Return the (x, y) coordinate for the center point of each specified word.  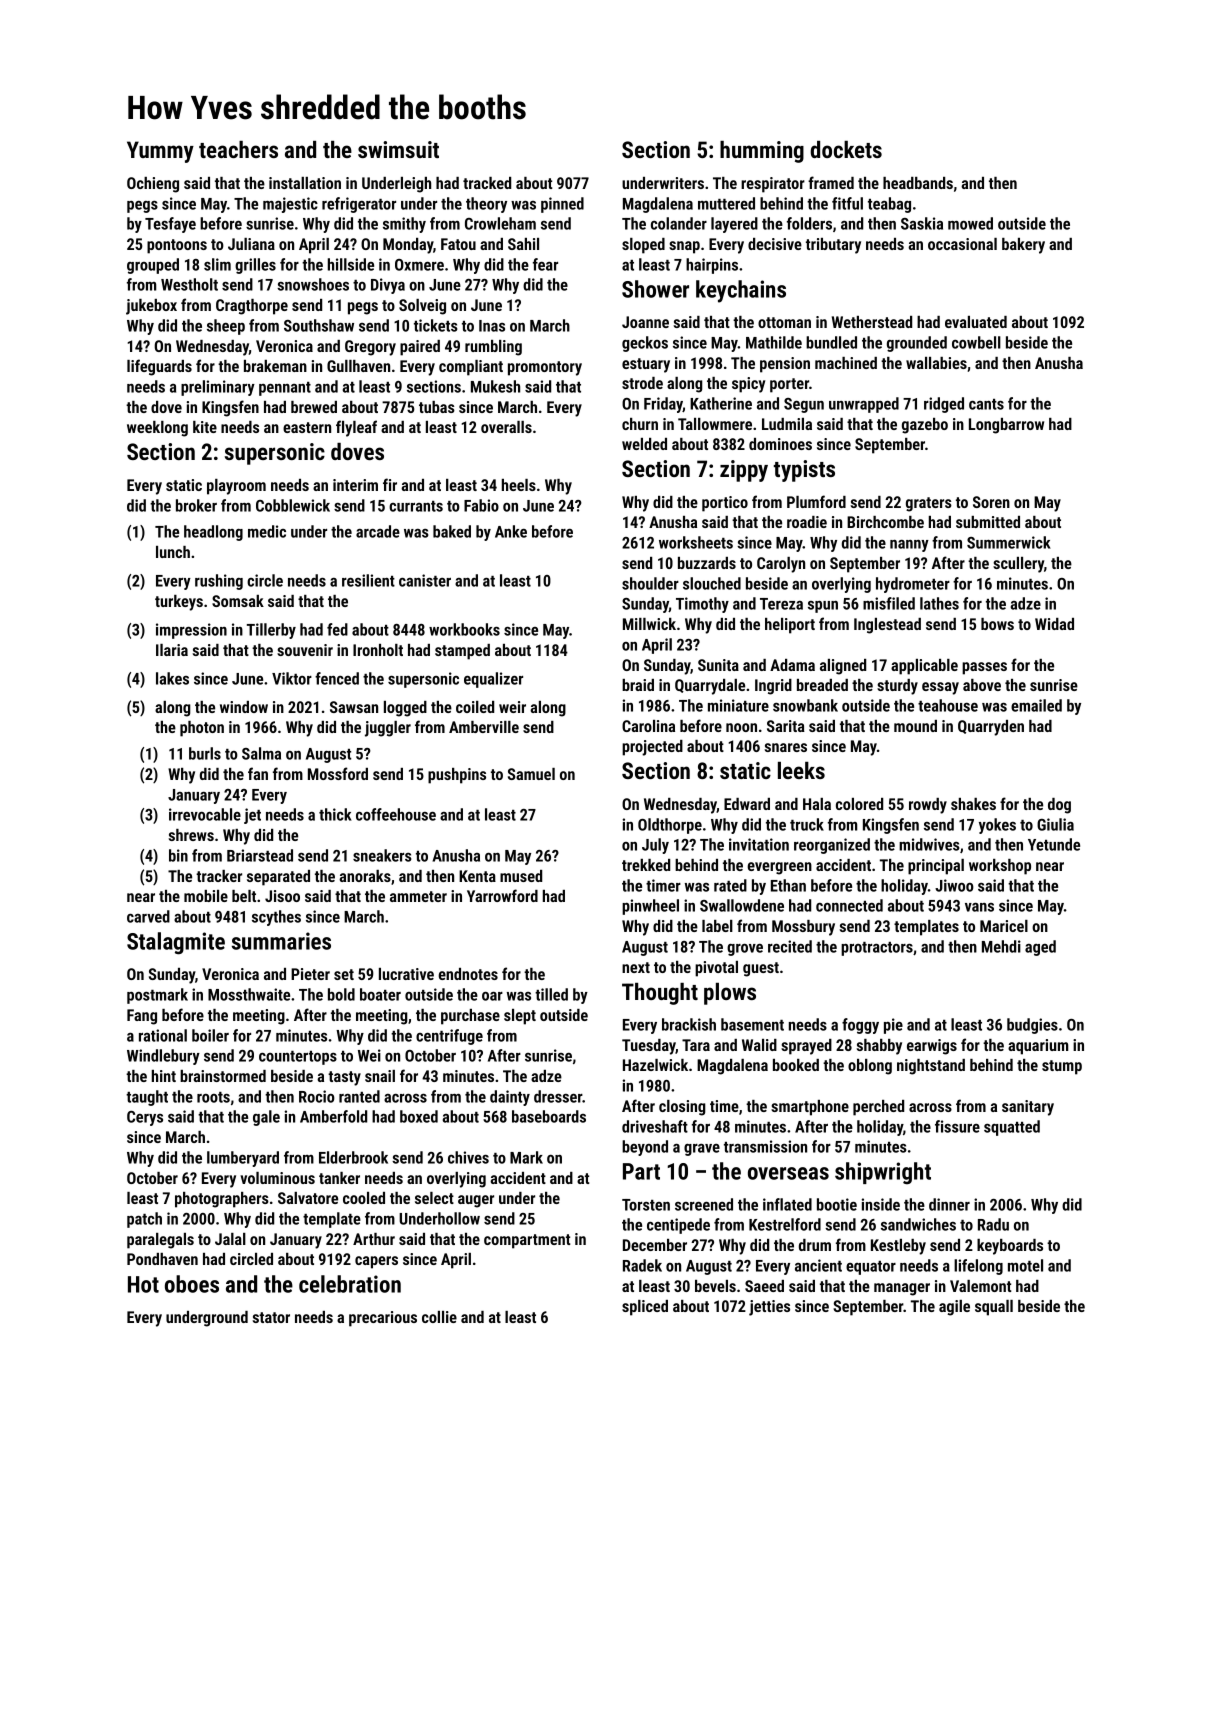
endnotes (468, 974)
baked (452, 531)
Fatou (458, 244)
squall (994, 1308)
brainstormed (223, 1076)
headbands (918, 183)
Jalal (230, 1239)
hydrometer (913, 585)
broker (196, 505)
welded (644, 444)
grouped (153, 266)
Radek (642, 1265)
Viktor (292, 678)
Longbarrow (1006, 426)
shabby (879, 1047)
